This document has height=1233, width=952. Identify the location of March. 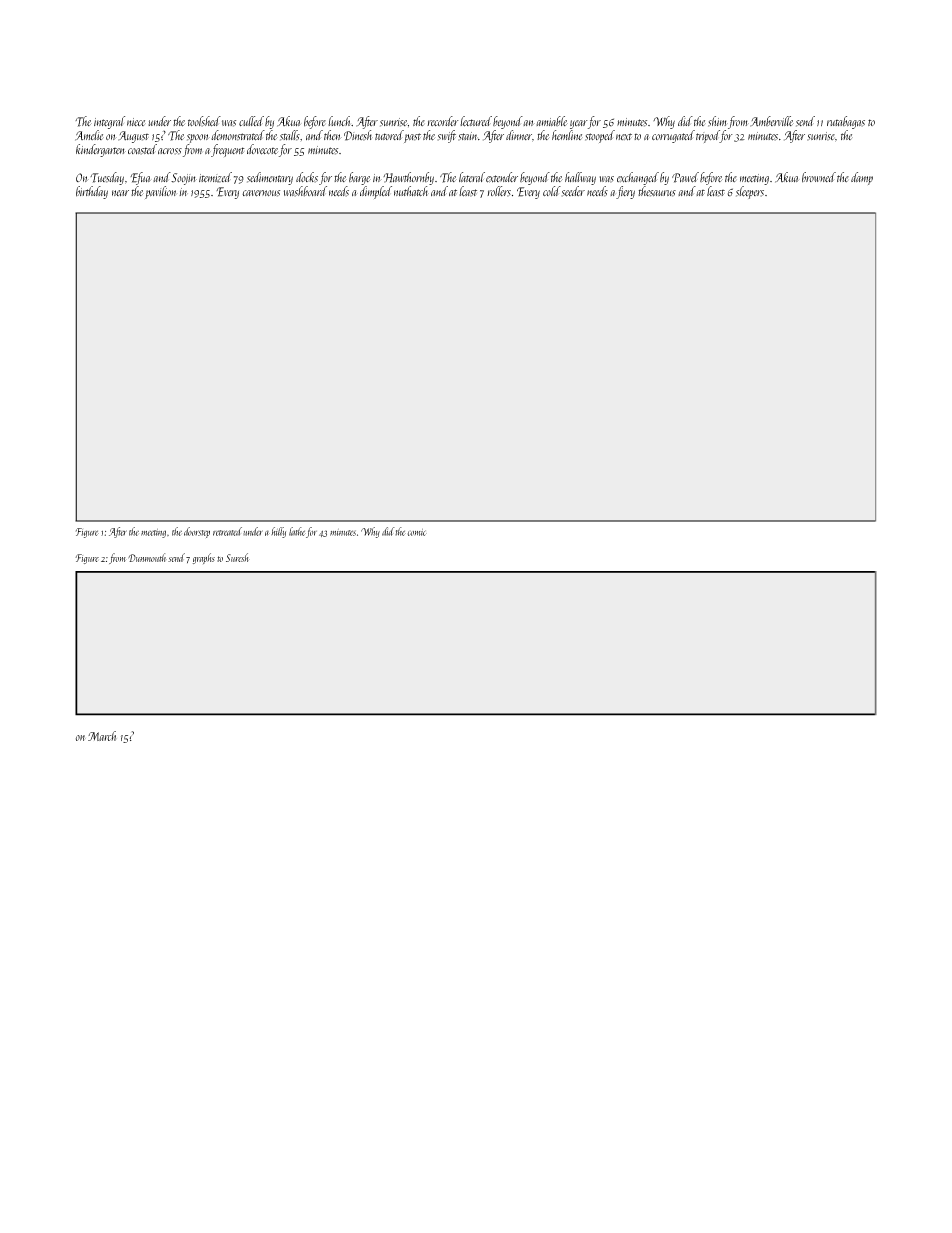
(102, 736).
